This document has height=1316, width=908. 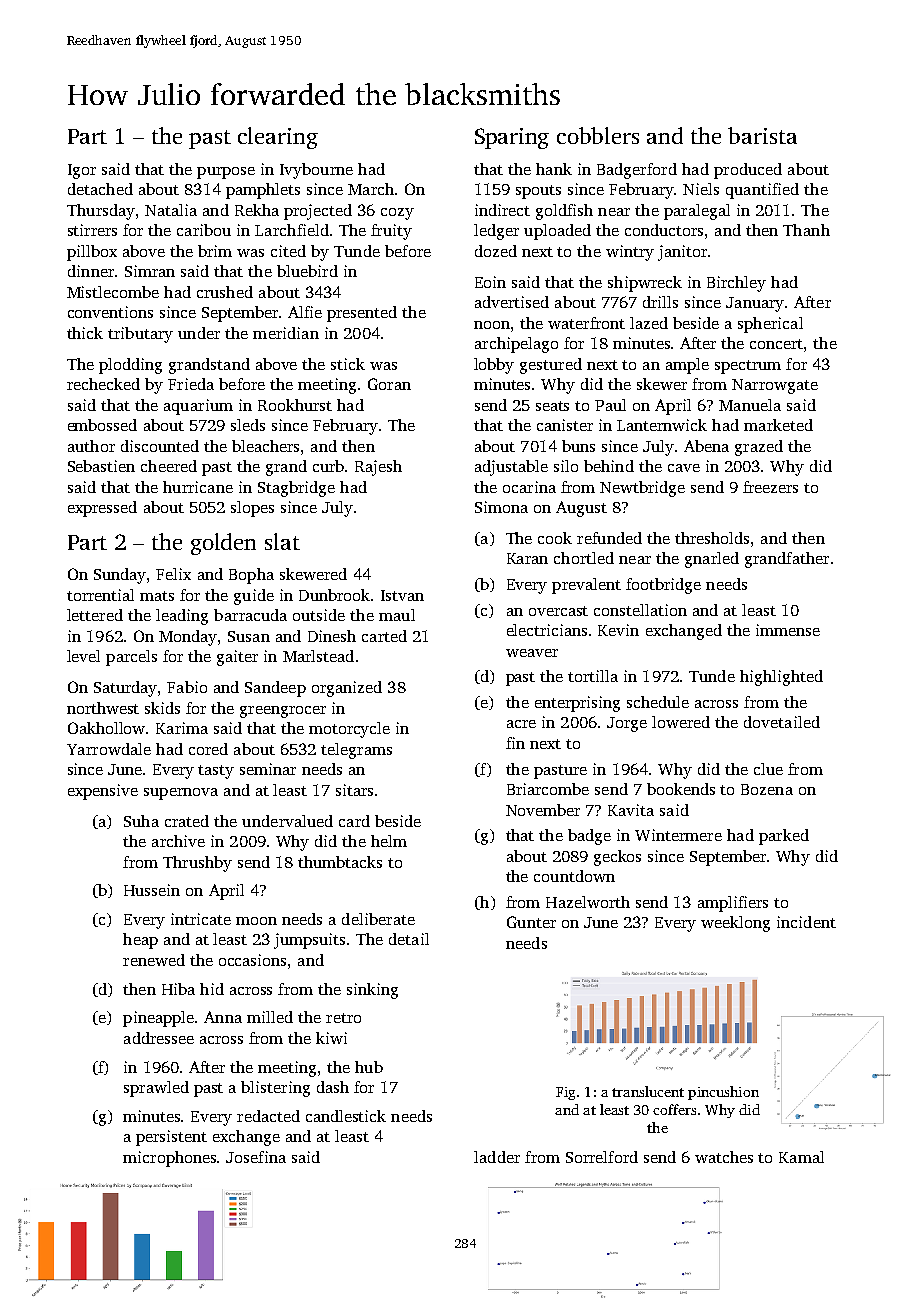 I want to click on immense, so click(x=788, y=630).
